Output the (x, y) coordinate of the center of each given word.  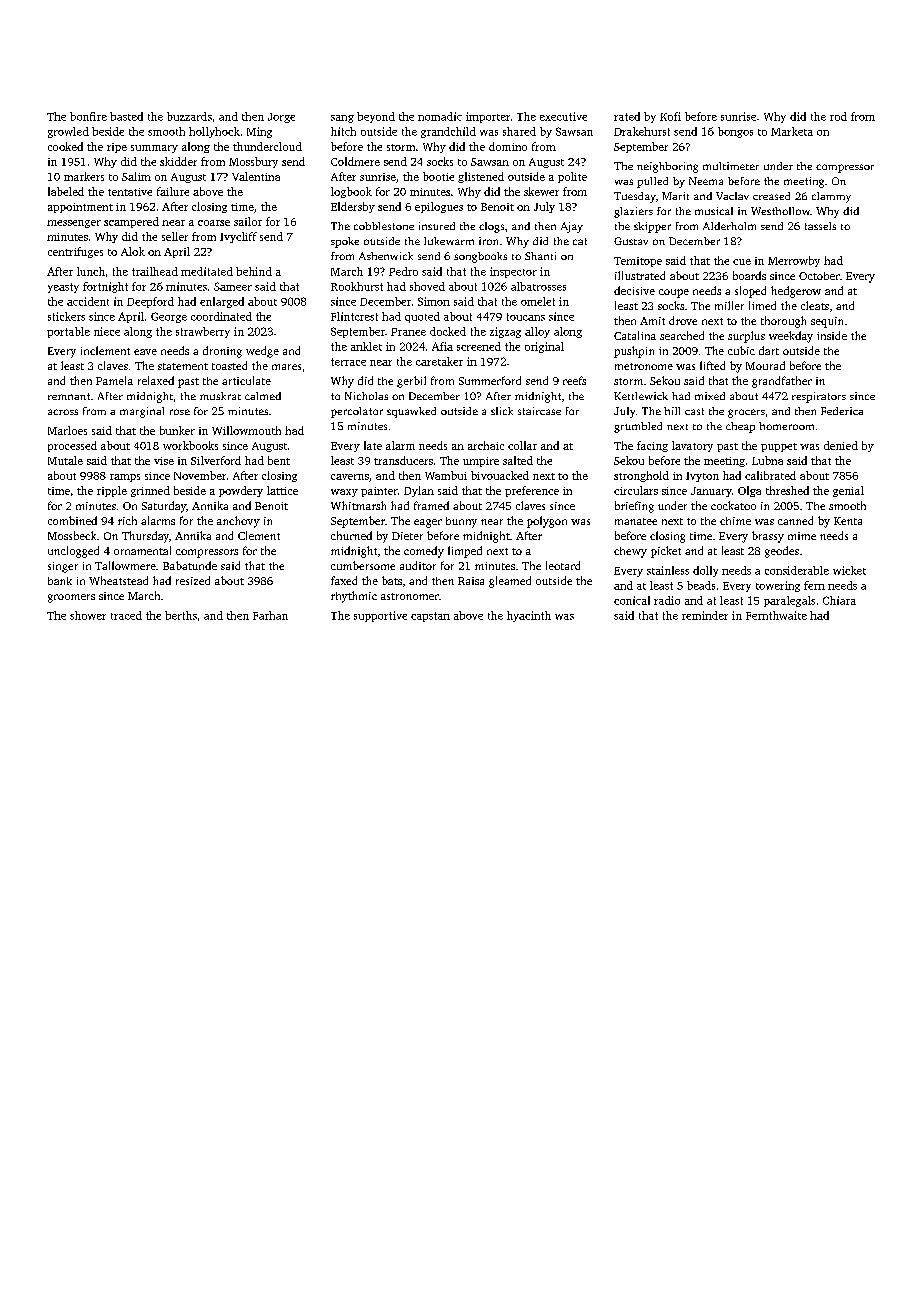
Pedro (403, 271)
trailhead (155, 271)
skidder (178, 161)
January (711, 492)
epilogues (439, 207)
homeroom (786, 426)
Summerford (490, 380)
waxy (344, 493)
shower (88, 615)
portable (68, 332)
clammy (831, 197)
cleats (815, 305)
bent (279, 460)
